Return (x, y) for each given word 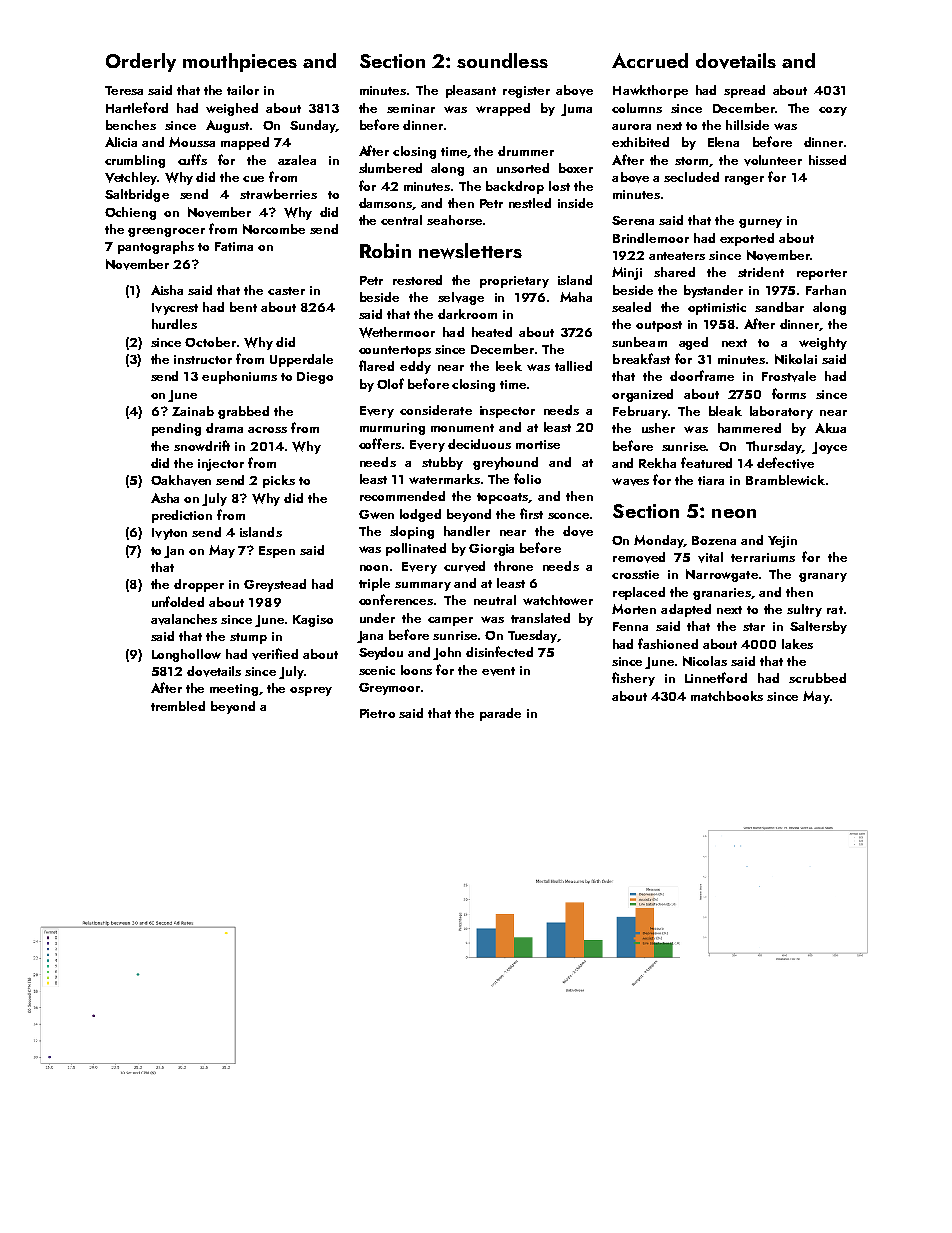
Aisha (167, 290)
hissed (827, 160)
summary (423, 586)
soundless (502, 60)
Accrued (650, 60)
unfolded (178, 601)
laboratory (781, 412)
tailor (243, 90)
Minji (627, 273)
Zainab (193, 411)
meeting (234, 690)
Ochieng (130, 213)
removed (639, 557)
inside (575, 203)
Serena (633, 220)
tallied (573, 366)
